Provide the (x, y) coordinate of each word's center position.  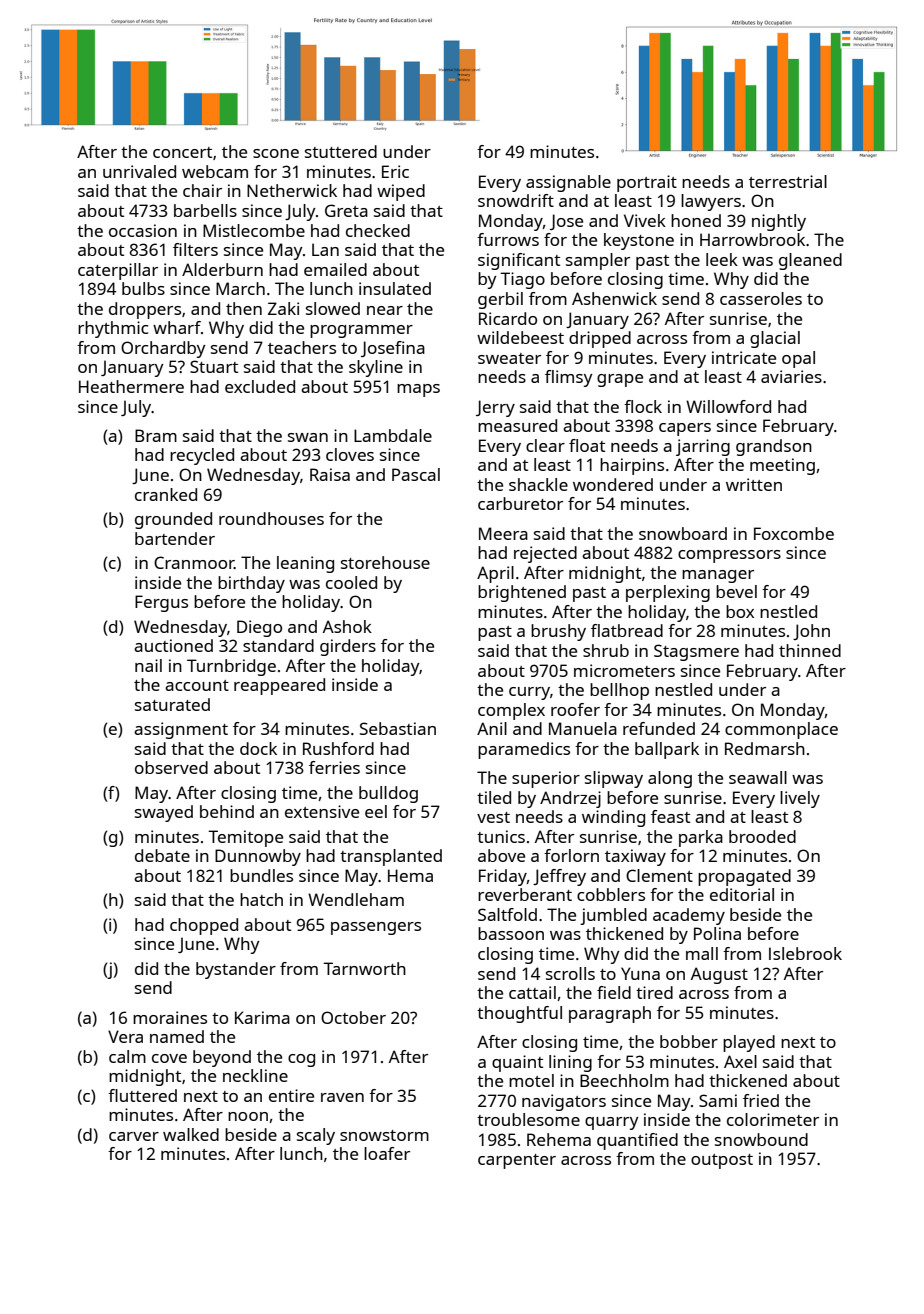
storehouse (385, 562)
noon (248, 1116)
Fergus (161, 603)
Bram (156, 435)
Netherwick (292, 190)
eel (376, 811)
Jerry (495, 408)
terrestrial (788, 181)
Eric (395, 171)
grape (620, 380)
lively (800, 799)
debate (162, 855)
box (740, 611)
